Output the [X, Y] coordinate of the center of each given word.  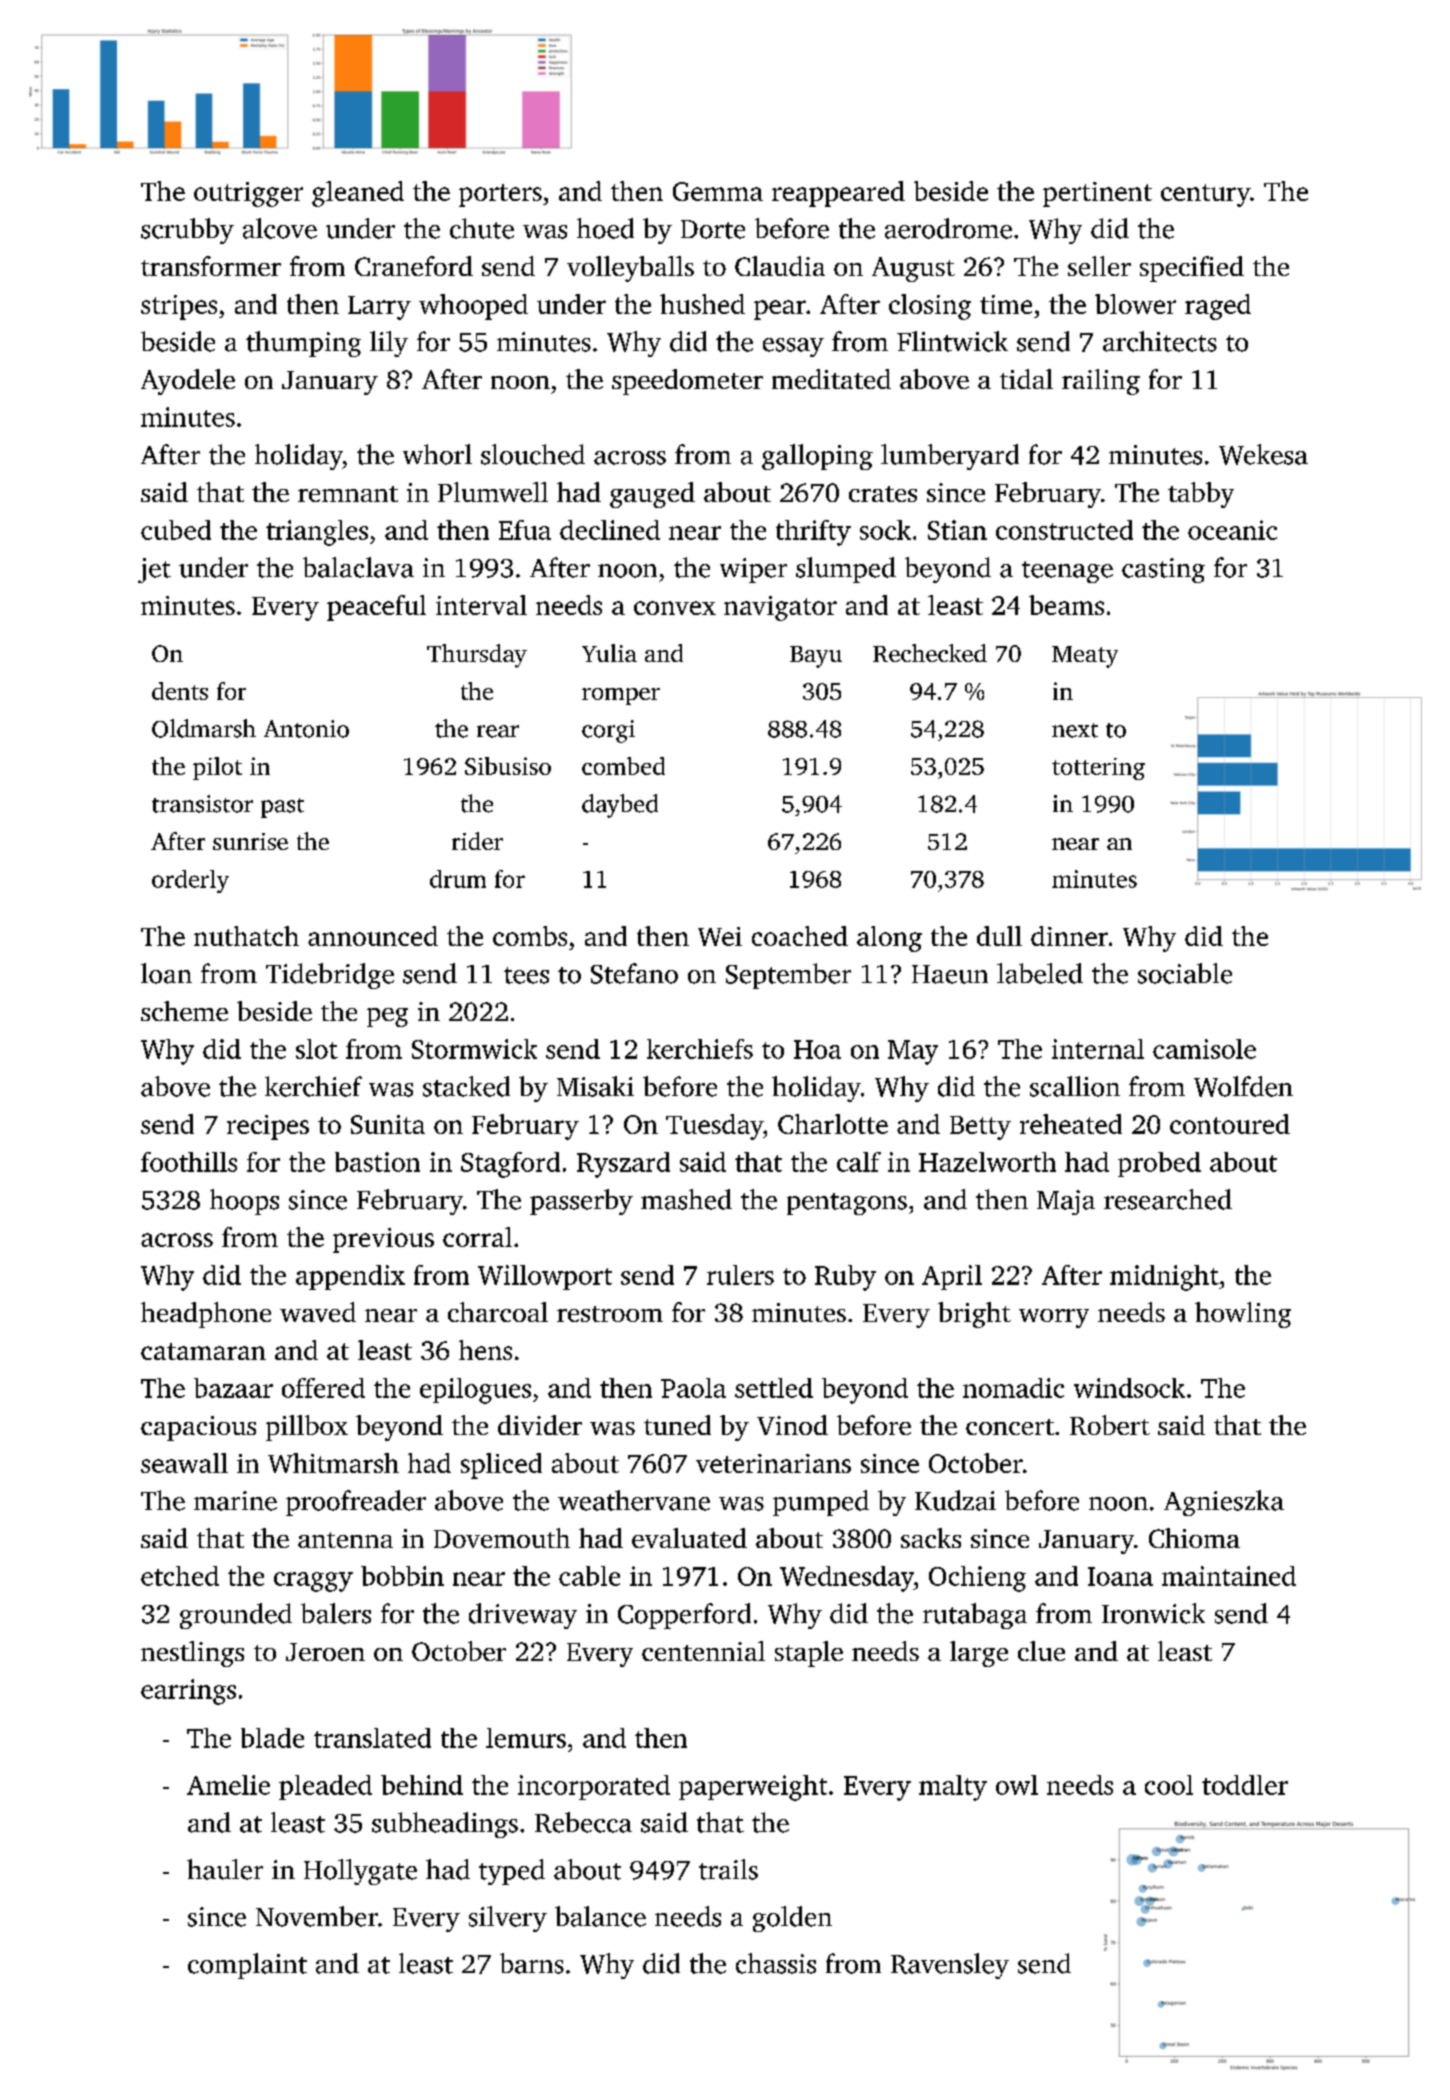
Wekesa [1263, 454]
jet [154, 570]
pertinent [1097, 194]
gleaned [358, 194]
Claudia [780, 266]
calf [859, 1162]
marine [235, 1501]
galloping [817, 457]
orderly [190, 881]
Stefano [634, 973]
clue [1041, 1651]
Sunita [388, 1124]
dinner [1069, 936]
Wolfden [1243, 1086]
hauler [225, 1869]
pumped [821, 1503]
